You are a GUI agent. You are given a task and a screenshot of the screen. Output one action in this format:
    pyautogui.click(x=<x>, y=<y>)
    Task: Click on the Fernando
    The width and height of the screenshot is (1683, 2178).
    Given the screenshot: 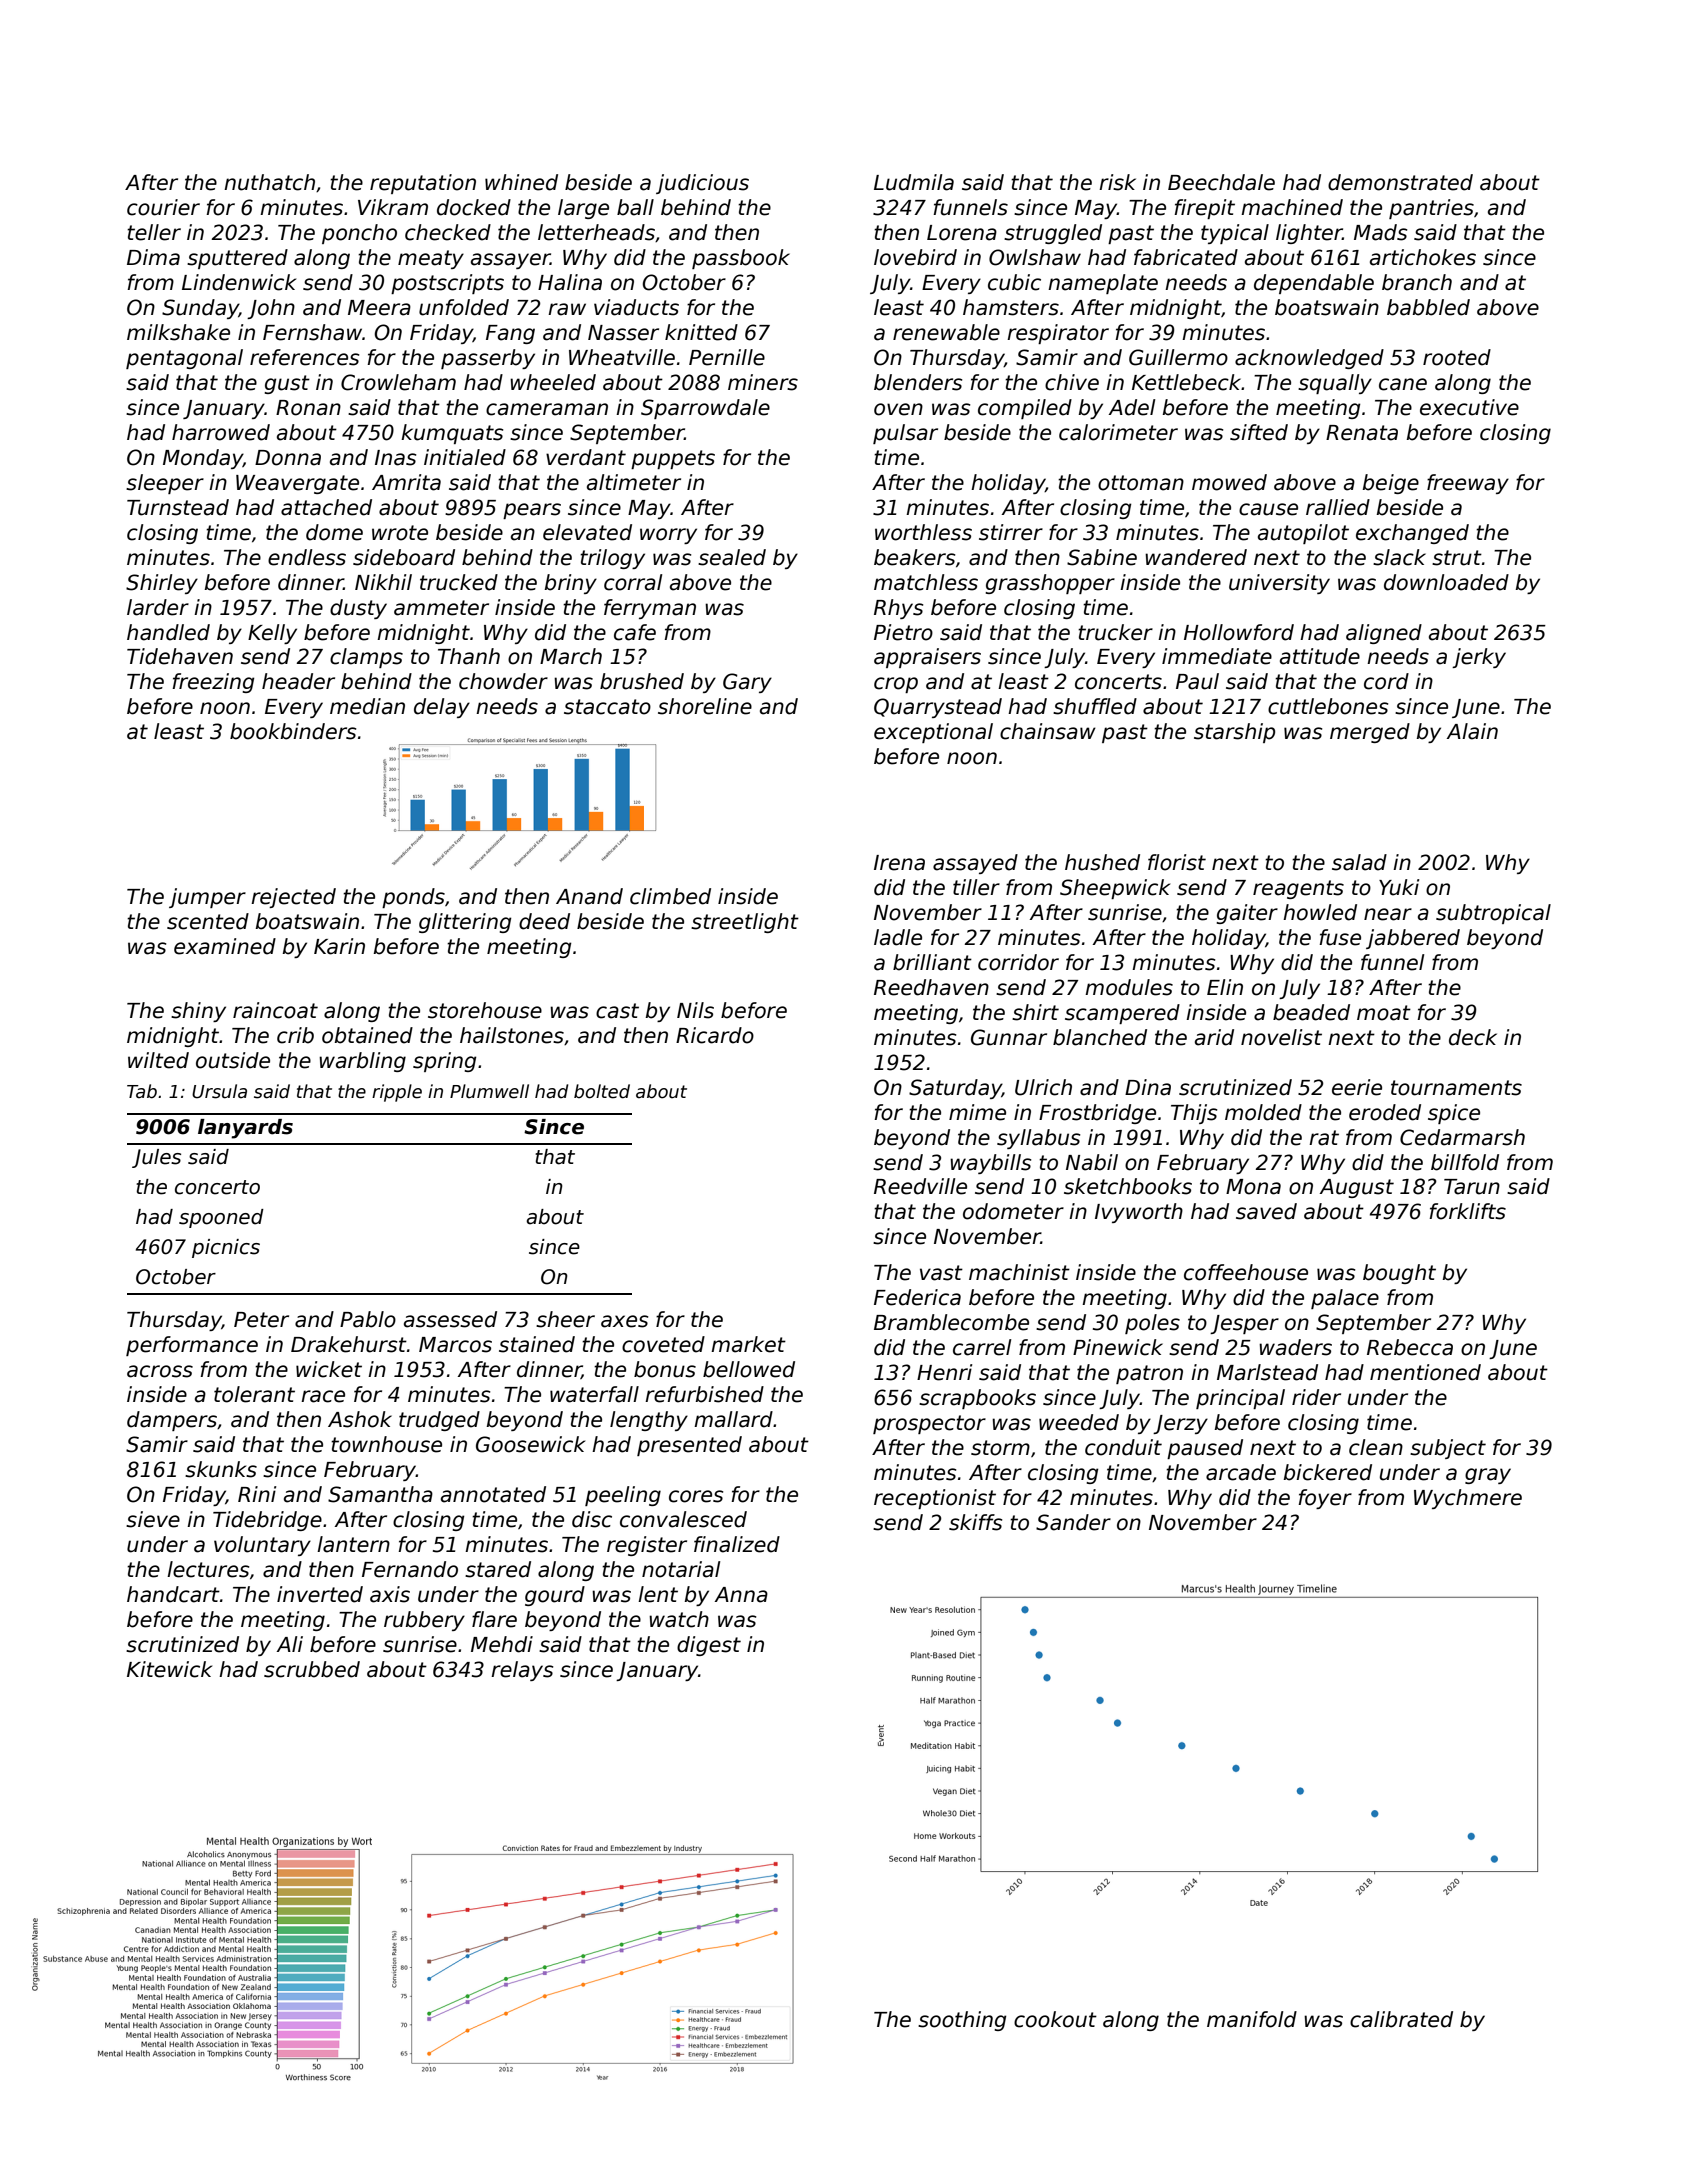 What is the action you would take?
    pyautogui.click(x=410, y=1569)
